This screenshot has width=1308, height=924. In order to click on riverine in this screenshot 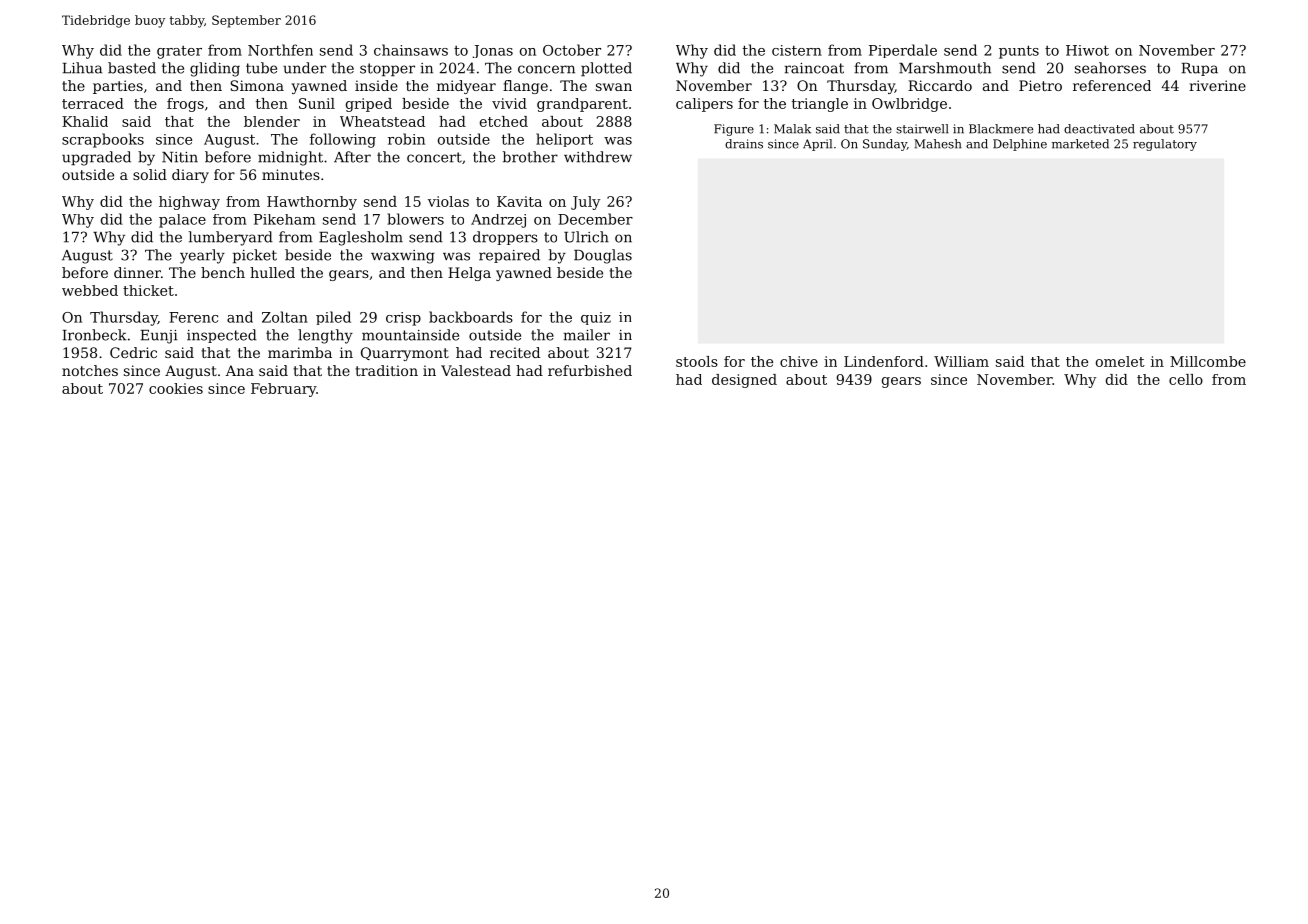, I will do `click(1217, 85)`.
